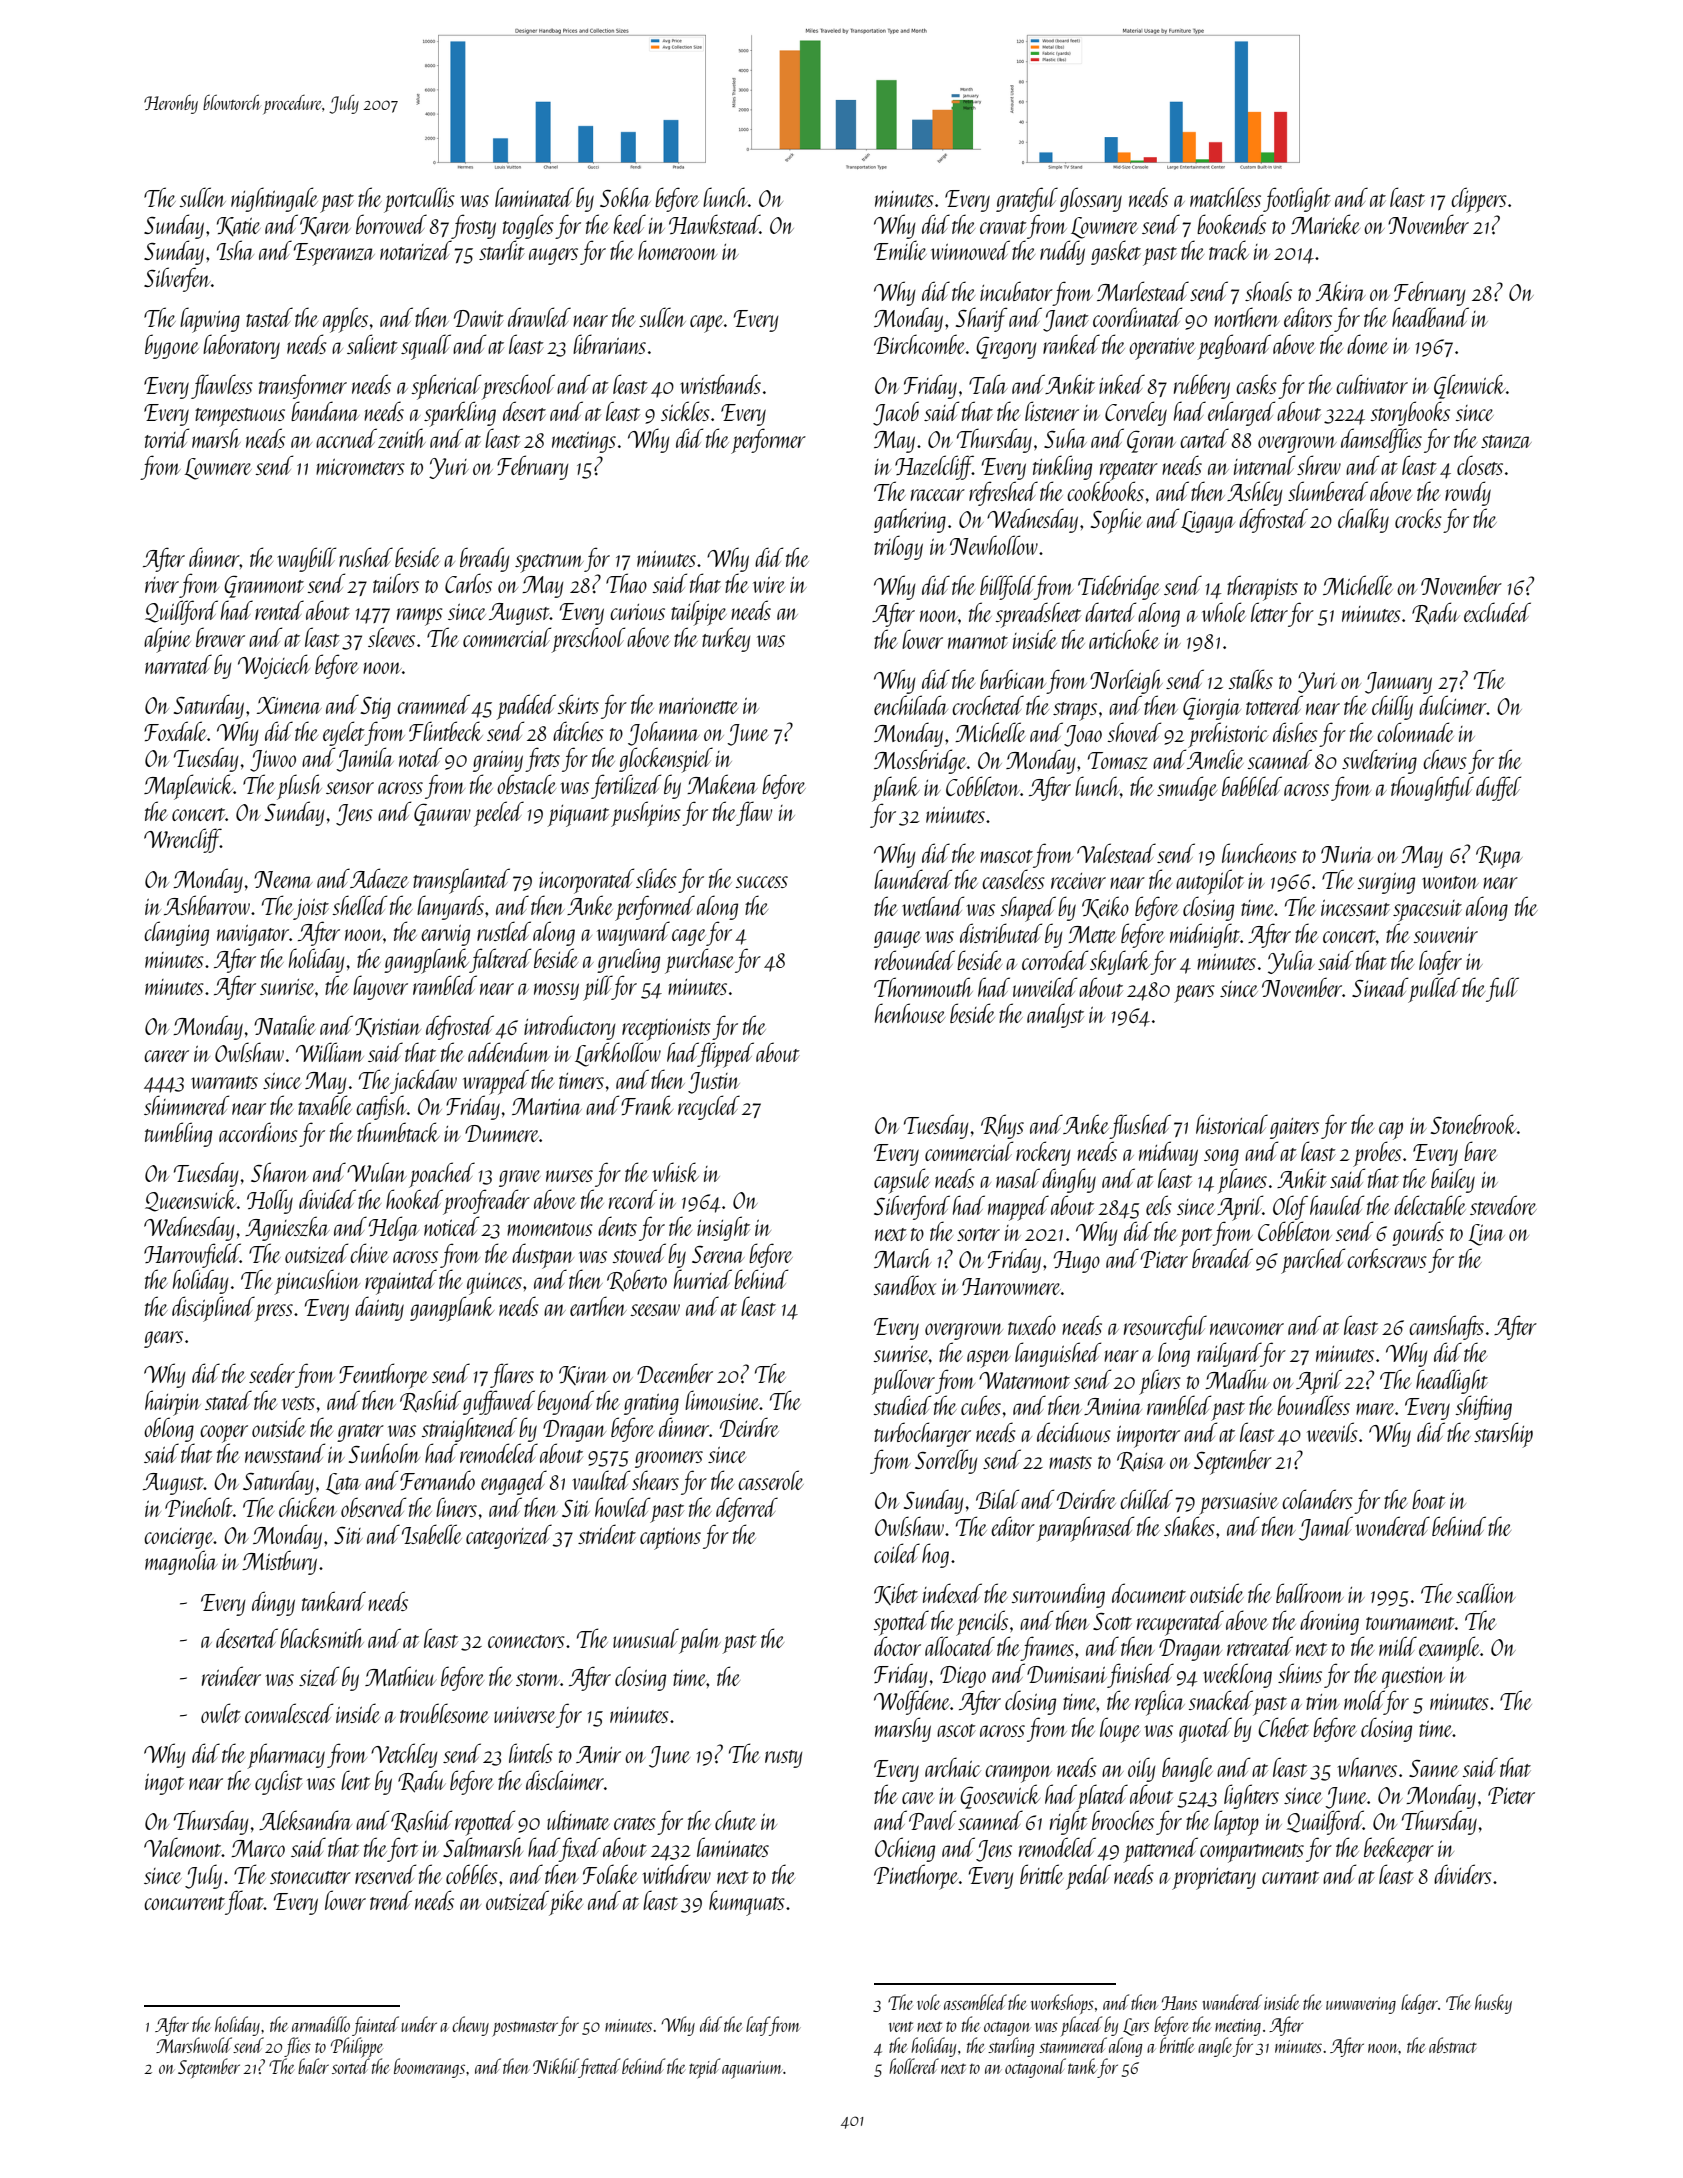 The height and width of the screenshot is (2178, 1683). Describe the element at coordinates (1479, 200) in the screenshot. I see `clippers` at that location.
